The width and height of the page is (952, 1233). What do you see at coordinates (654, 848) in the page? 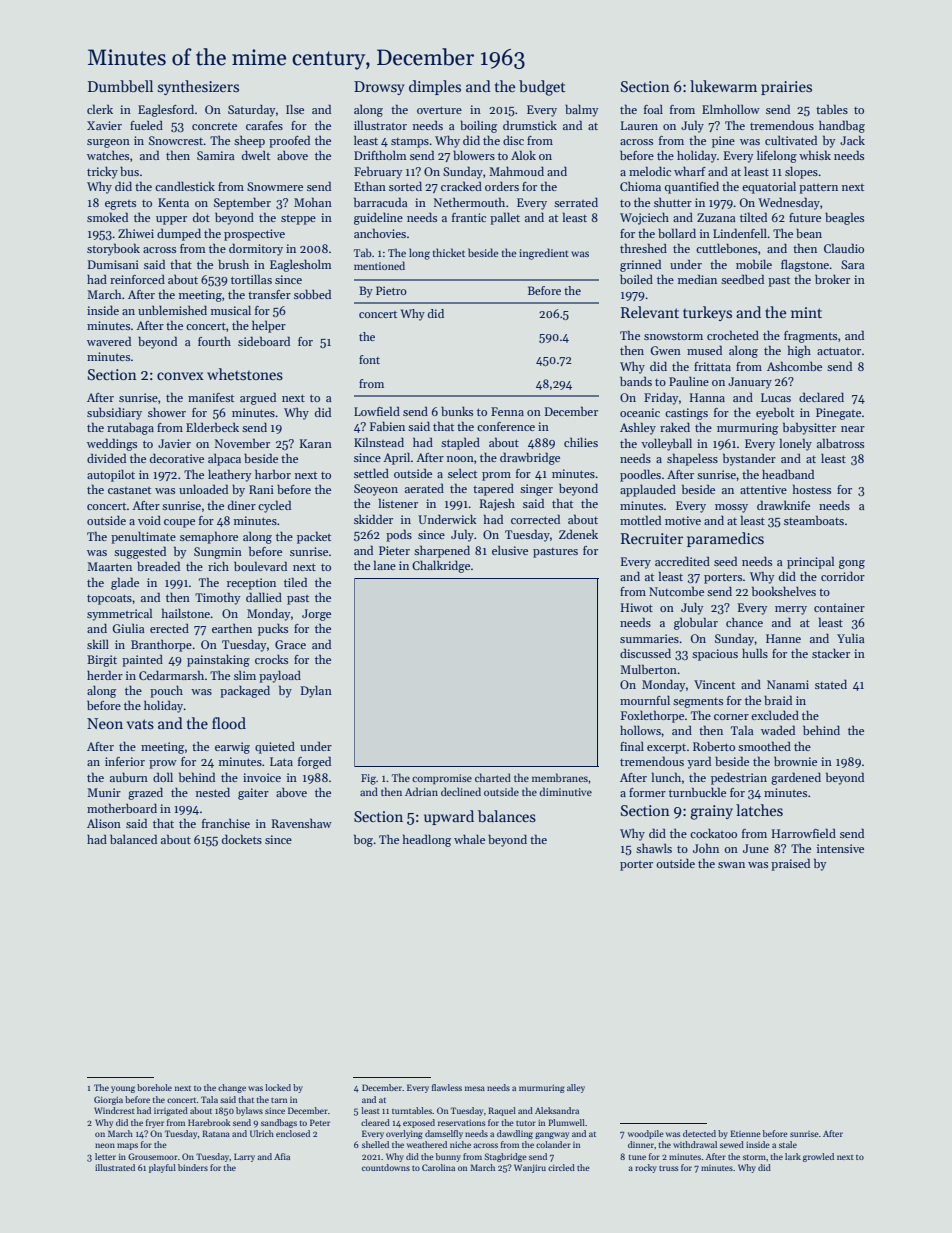
I see `shawls` at bounding box center [654, 848].
